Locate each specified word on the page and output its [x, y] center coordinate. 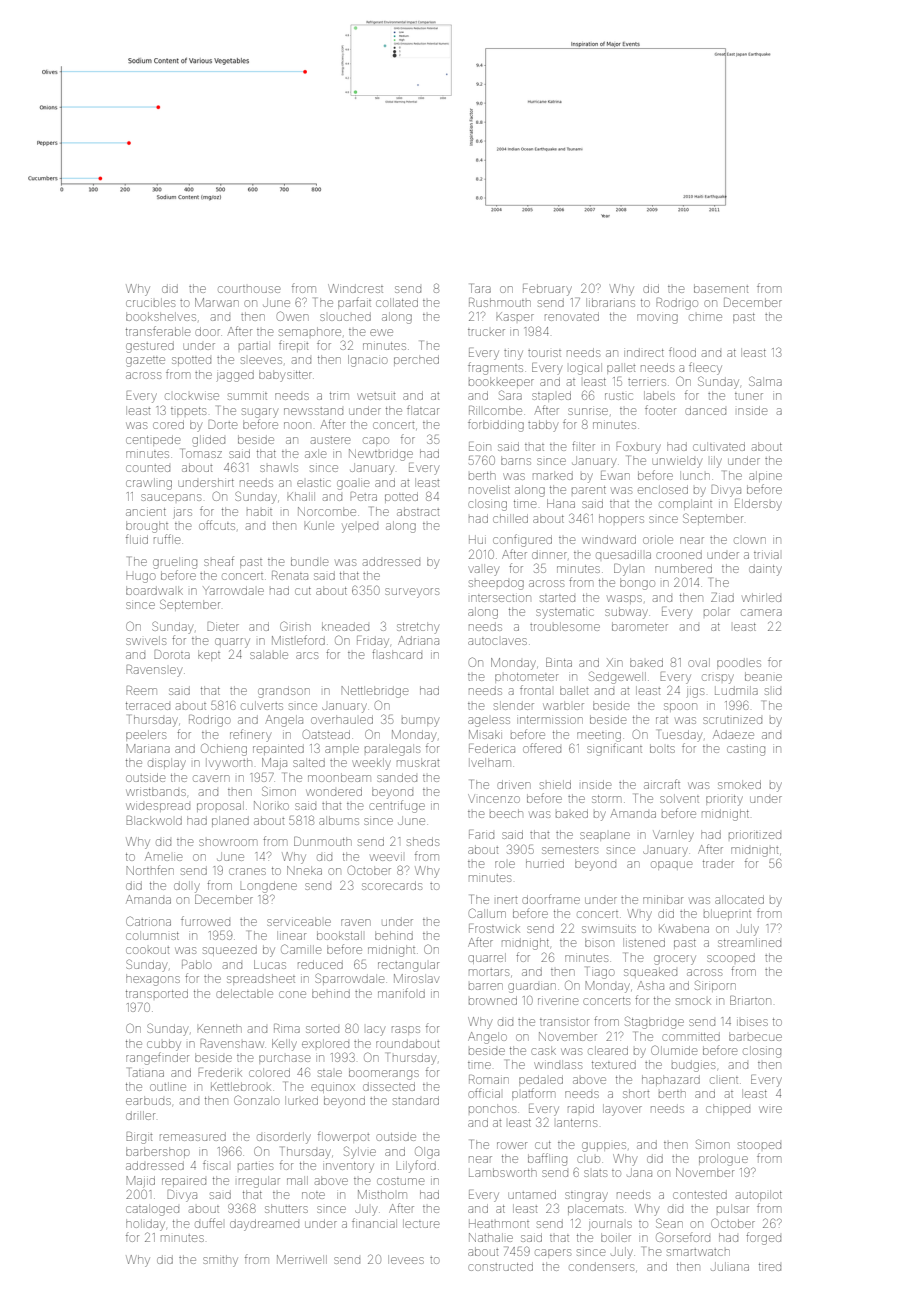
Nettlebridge [374, 692]
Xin [615, 662]
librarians [612, 302]
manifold [401, 993]
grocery [675, 960]
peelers [146, 734]
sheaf [219, 561]
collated [397, 302]
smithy [220, 1261]
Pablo [197, 964]
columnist [152, 936]
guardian [532, 988]
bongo [637, 585]
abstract [418, 511]
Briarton [750, 1000]
